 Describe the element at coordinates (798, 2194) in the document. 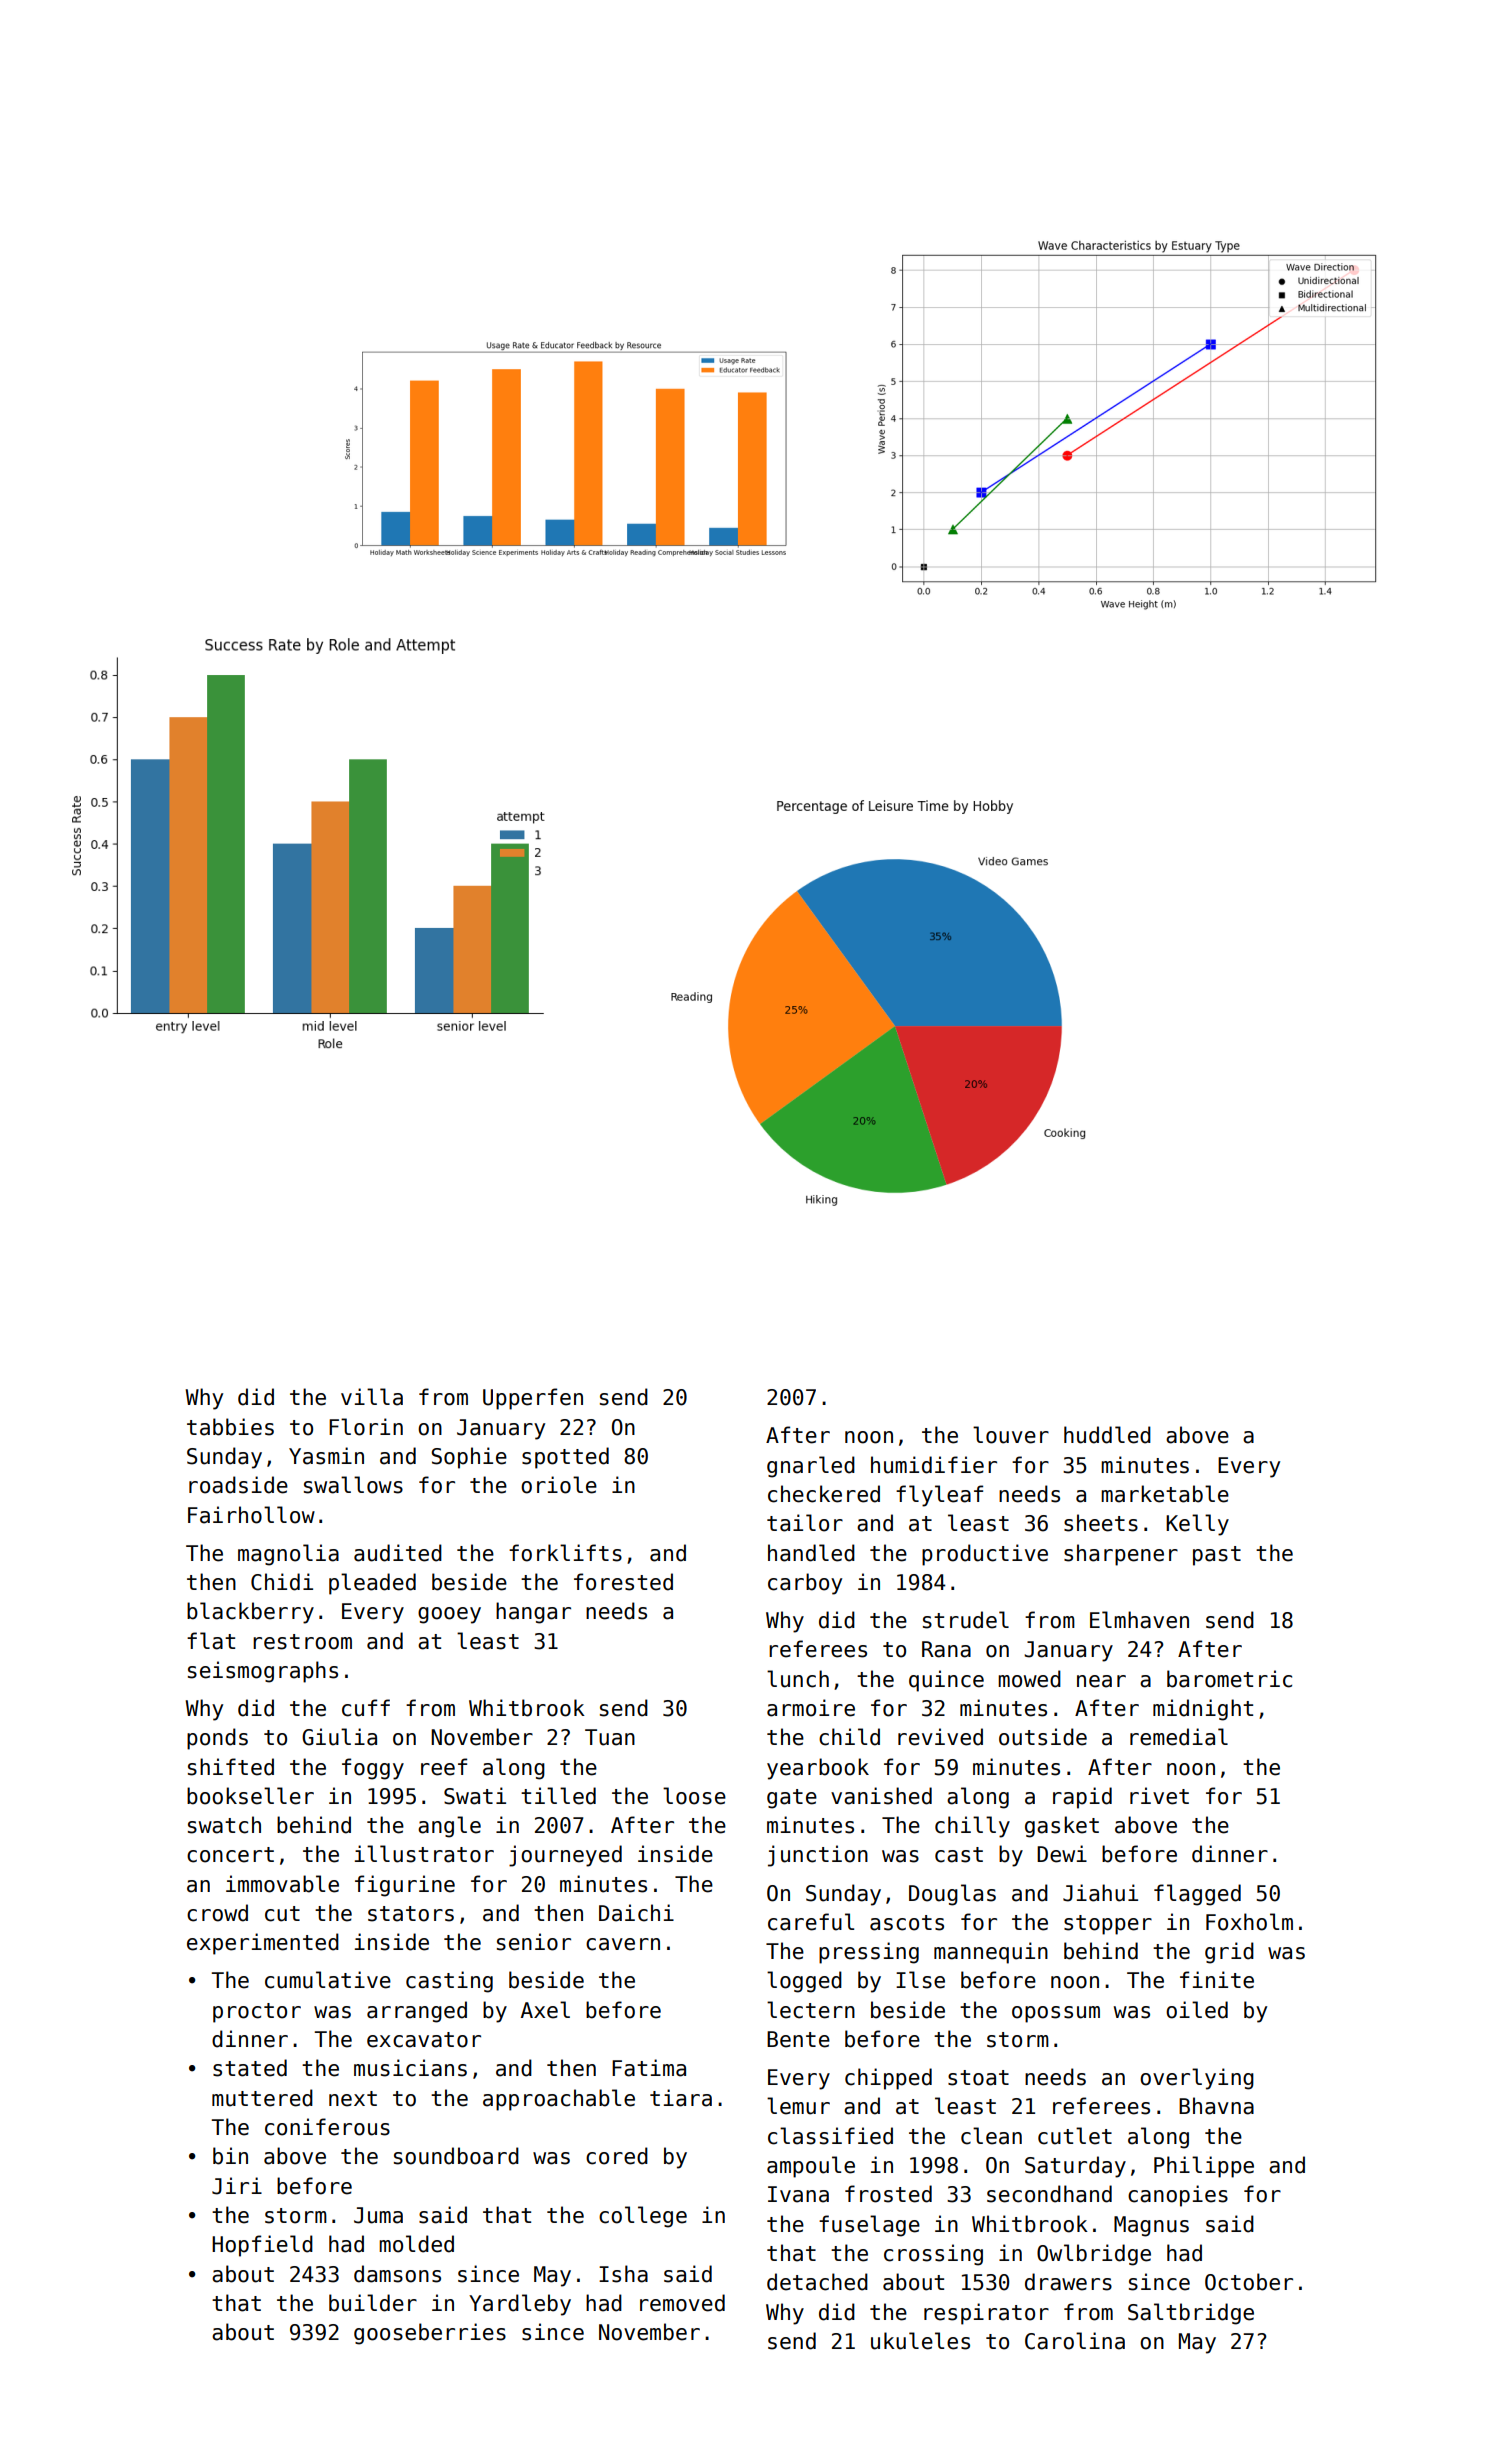

I see `Ivana` at that location.
